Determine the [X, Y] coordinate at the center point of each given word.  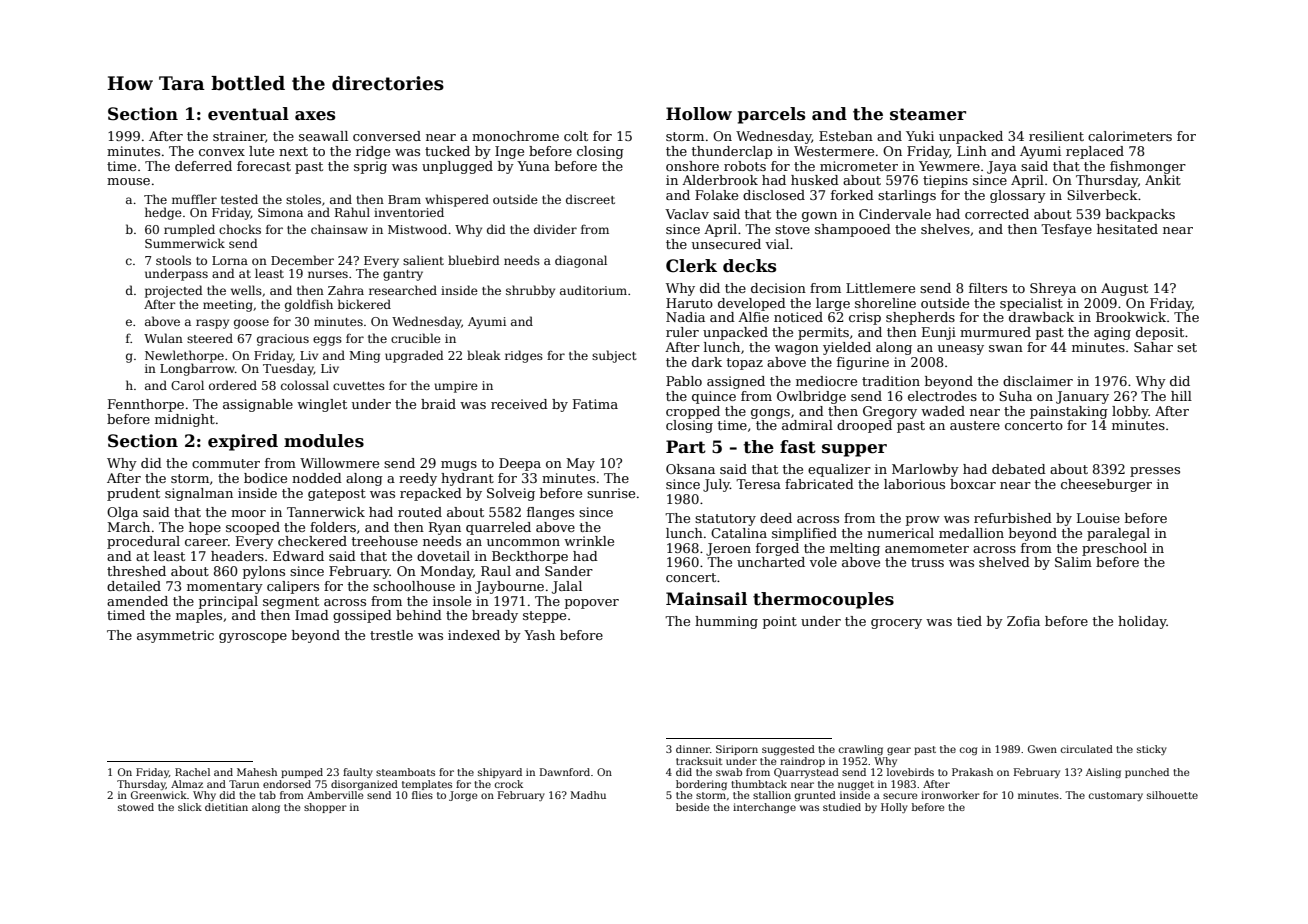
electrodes [942, 396]
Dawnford [565, 772]
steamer [928, 114]
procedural [143, 542]
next [293, 151]
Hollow [699, 114]
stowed [136, 807]
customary [1116, 796]
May [581, 464]
